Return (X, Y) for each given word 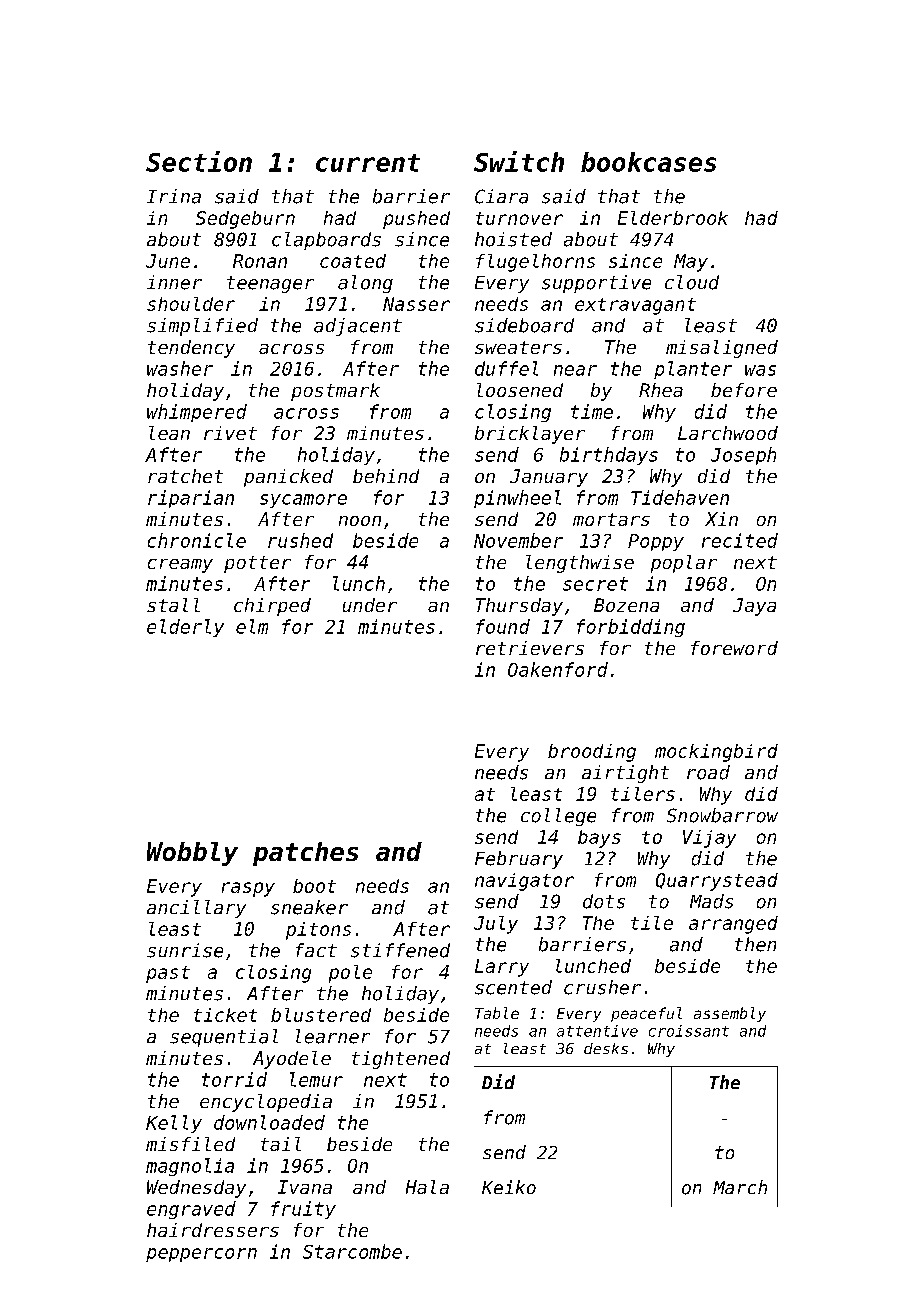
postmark (335, 392)
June (168, 261)
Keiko (509, 1187)
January (549, 478)
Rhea (661, 390)
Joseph (743, 456)
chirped (272, 607)
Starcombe (352, 1251)
